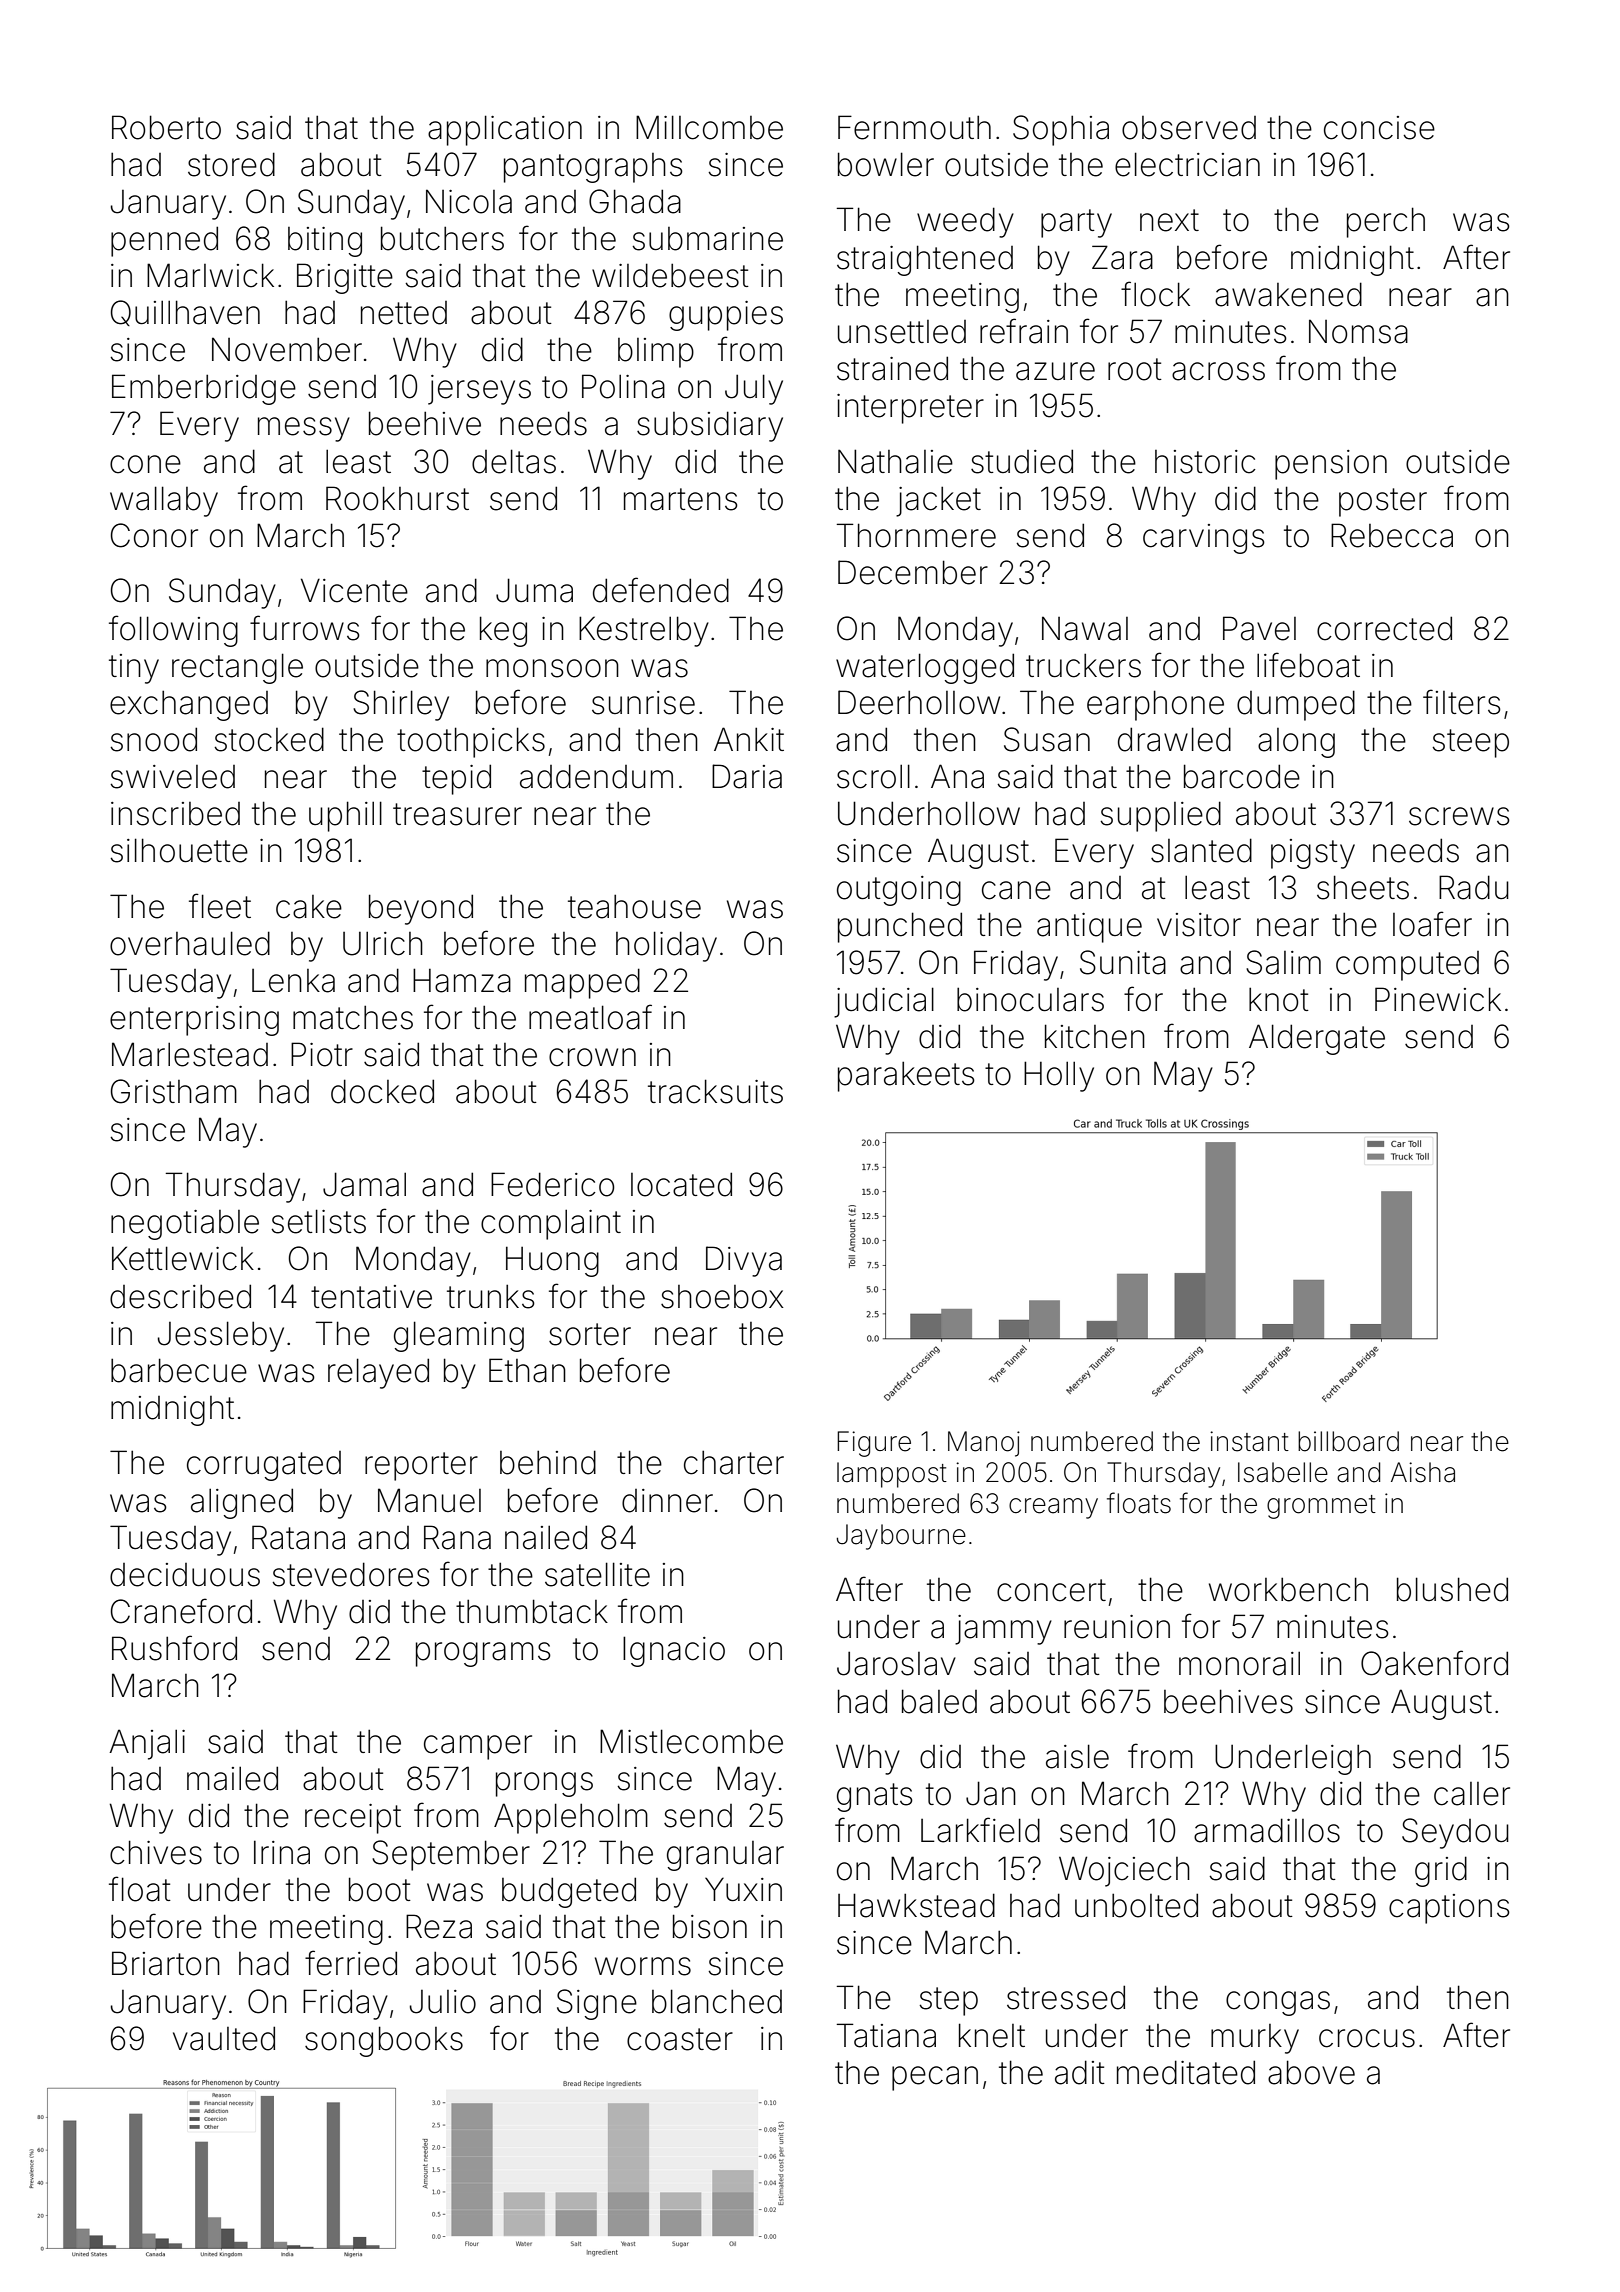 This screenshot has width=1620, height=2292. What do you see at coordinates (914, 127) in the screenshot?
I see `Fernmouth` at bounding box center [914, 127].
